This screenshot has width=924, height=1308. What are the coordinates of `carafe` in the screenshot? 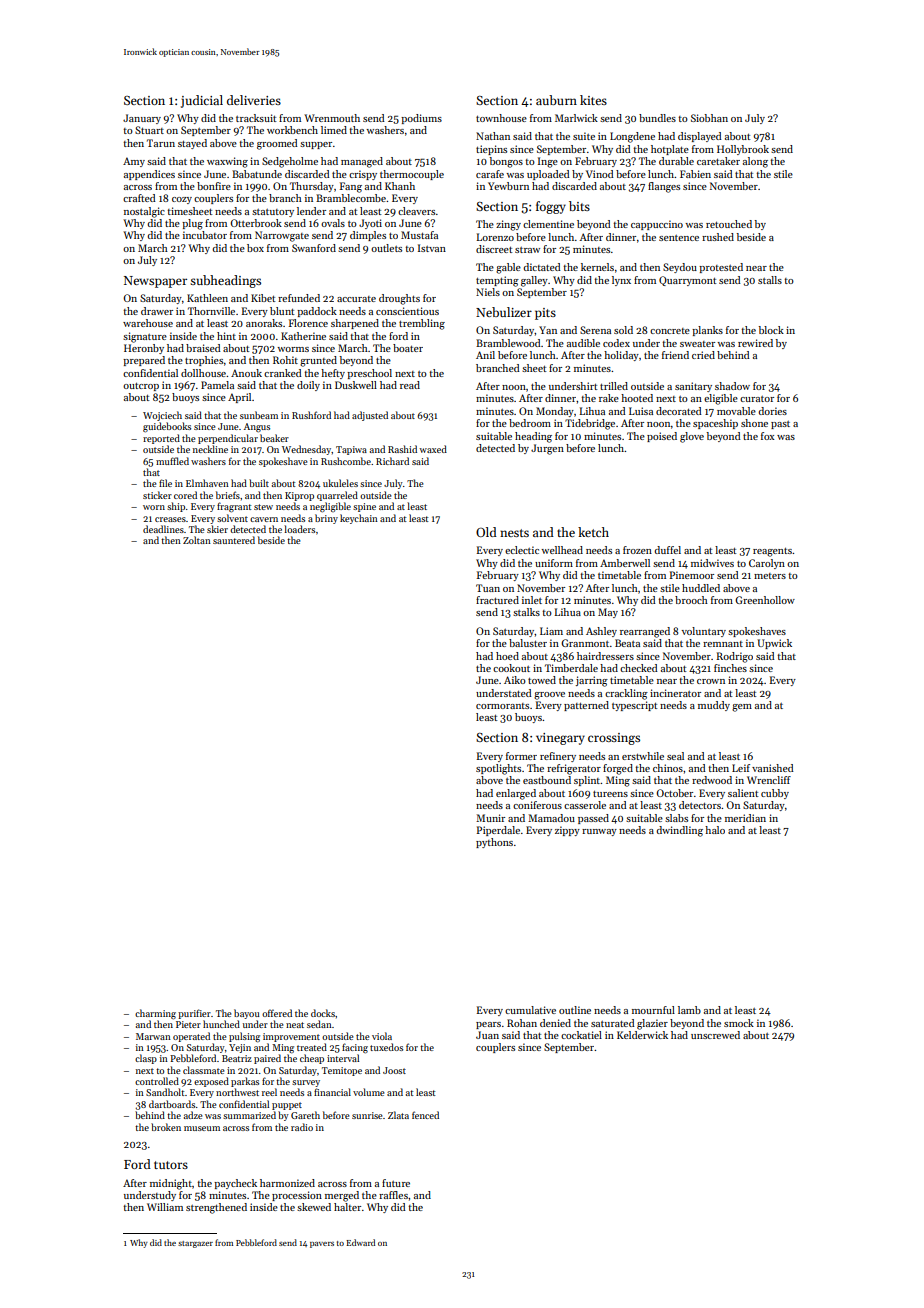 It's located at (490, 174).
